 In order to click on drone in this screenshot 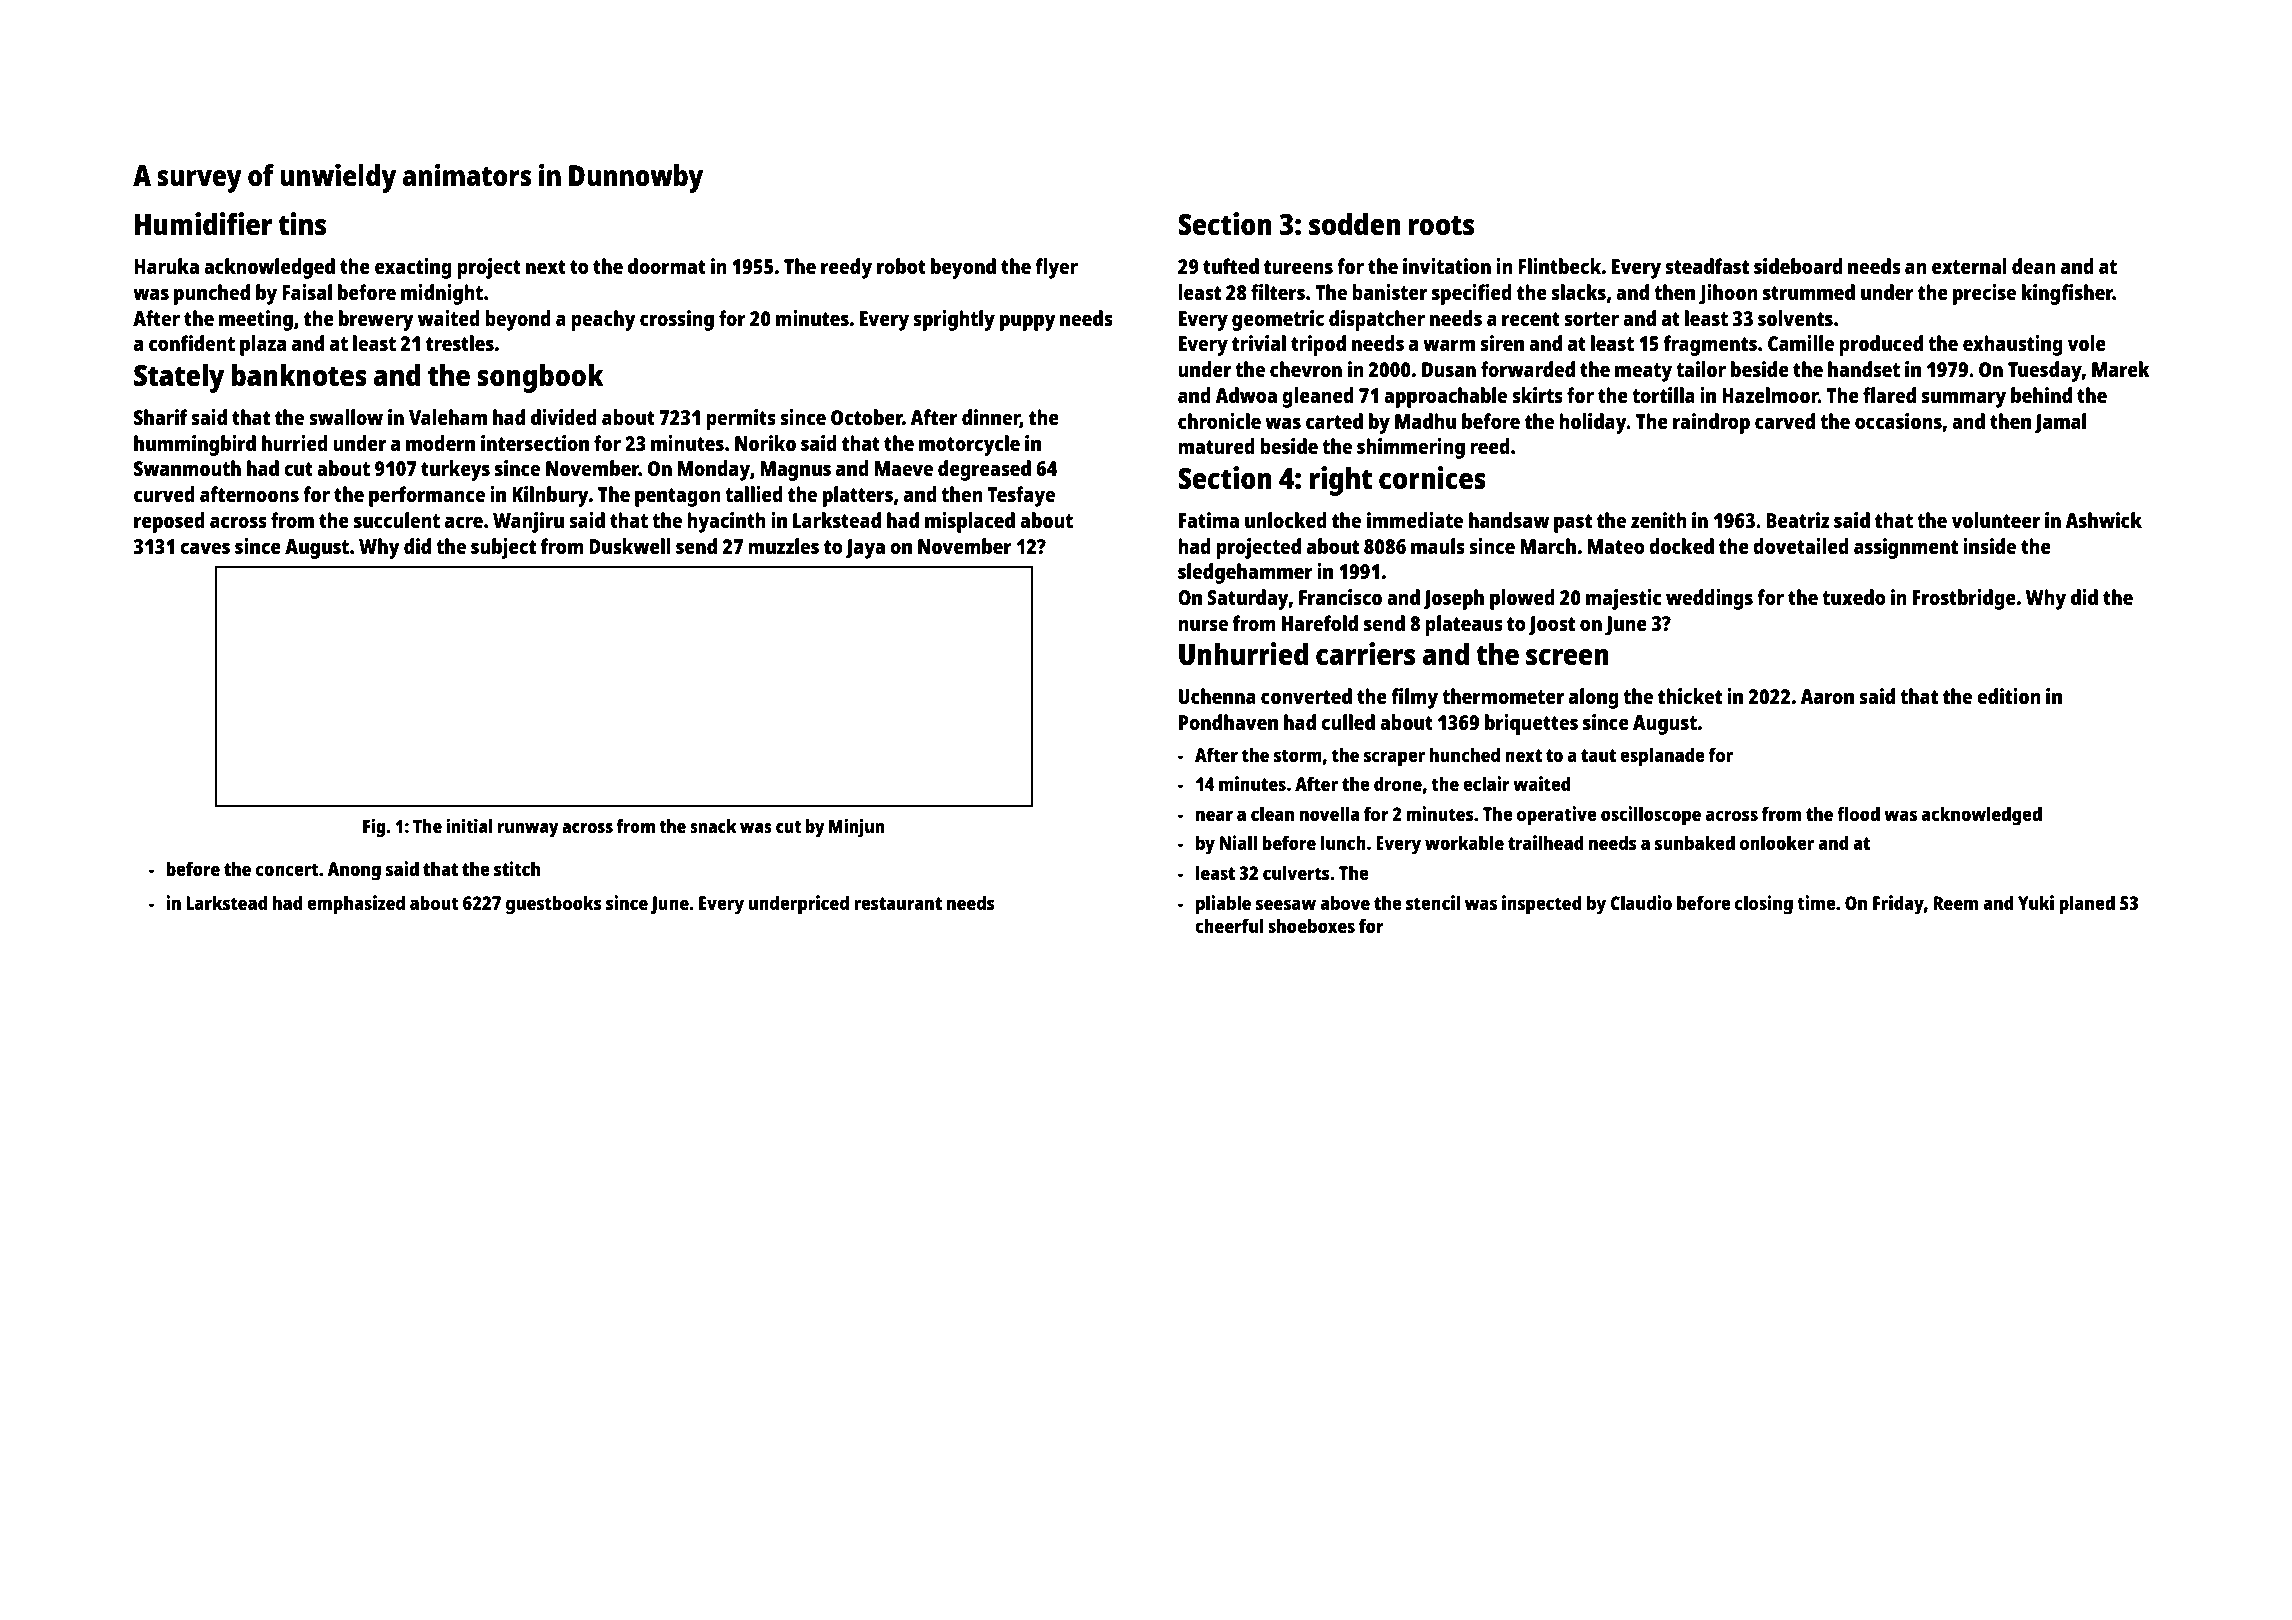, I will do `click(1398, 783)`.
